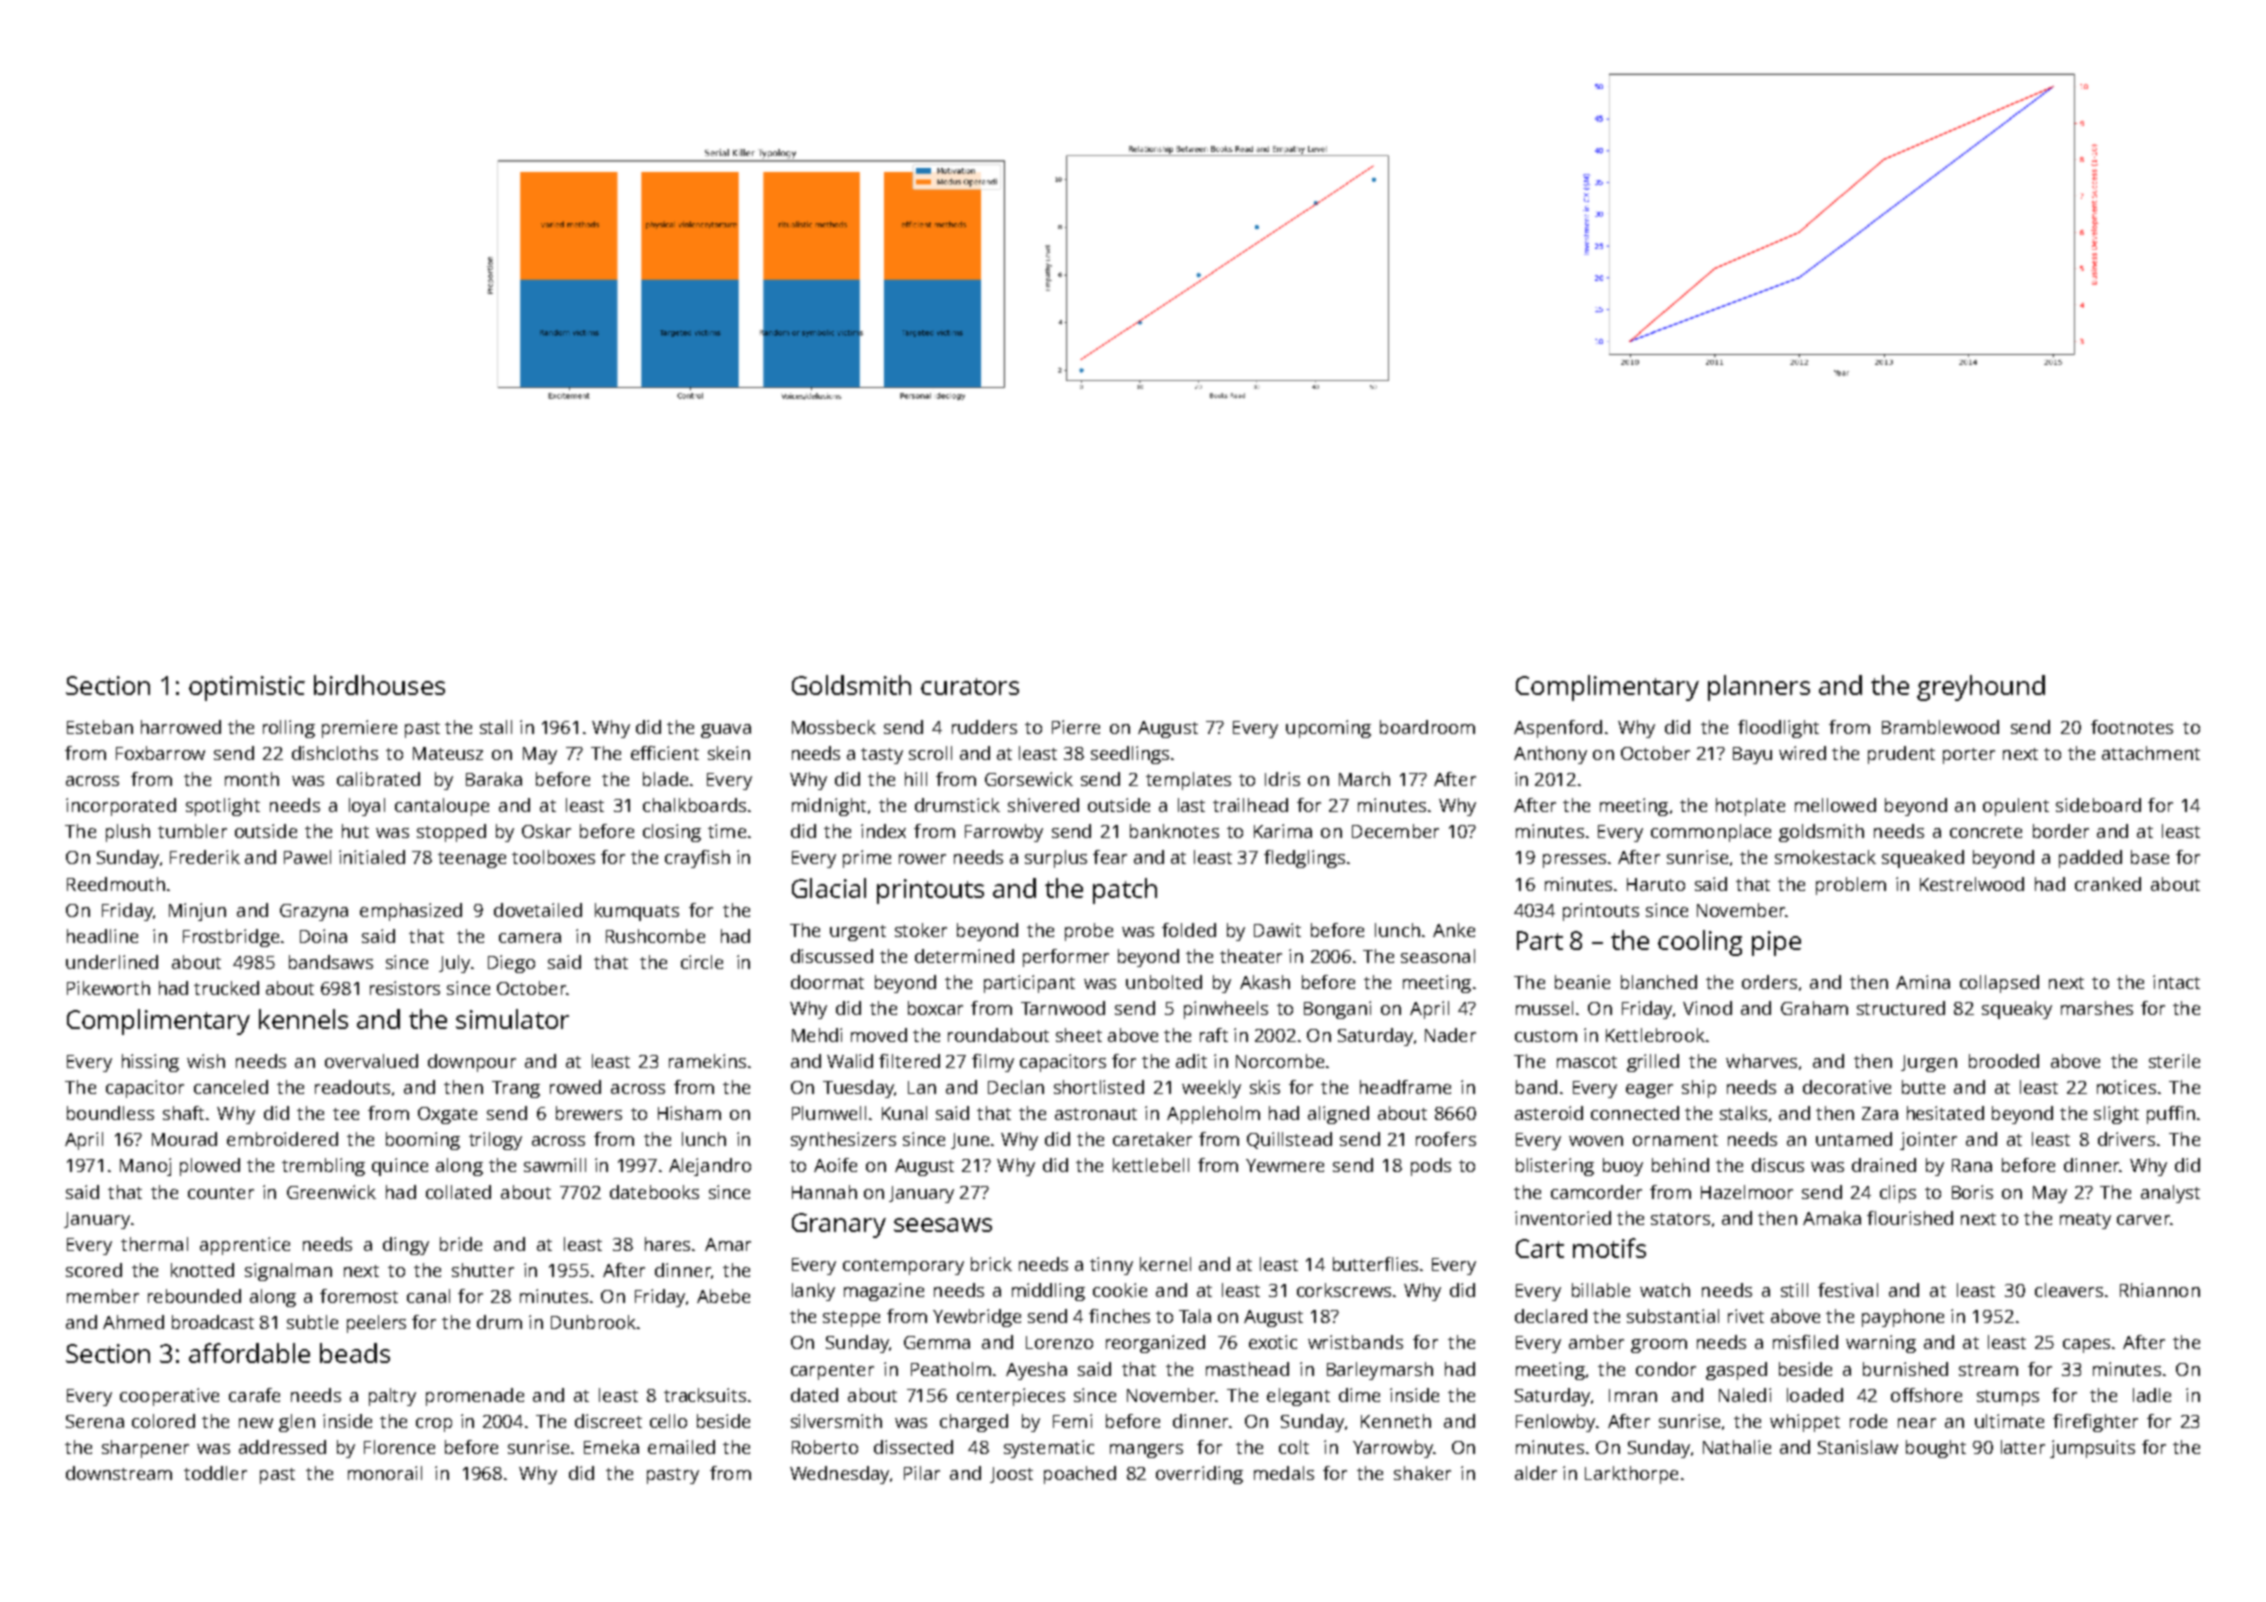  What do you see at coordinates (1981, 688) in the image?
I see `greyhound` at bounding box center [1981, 688].
